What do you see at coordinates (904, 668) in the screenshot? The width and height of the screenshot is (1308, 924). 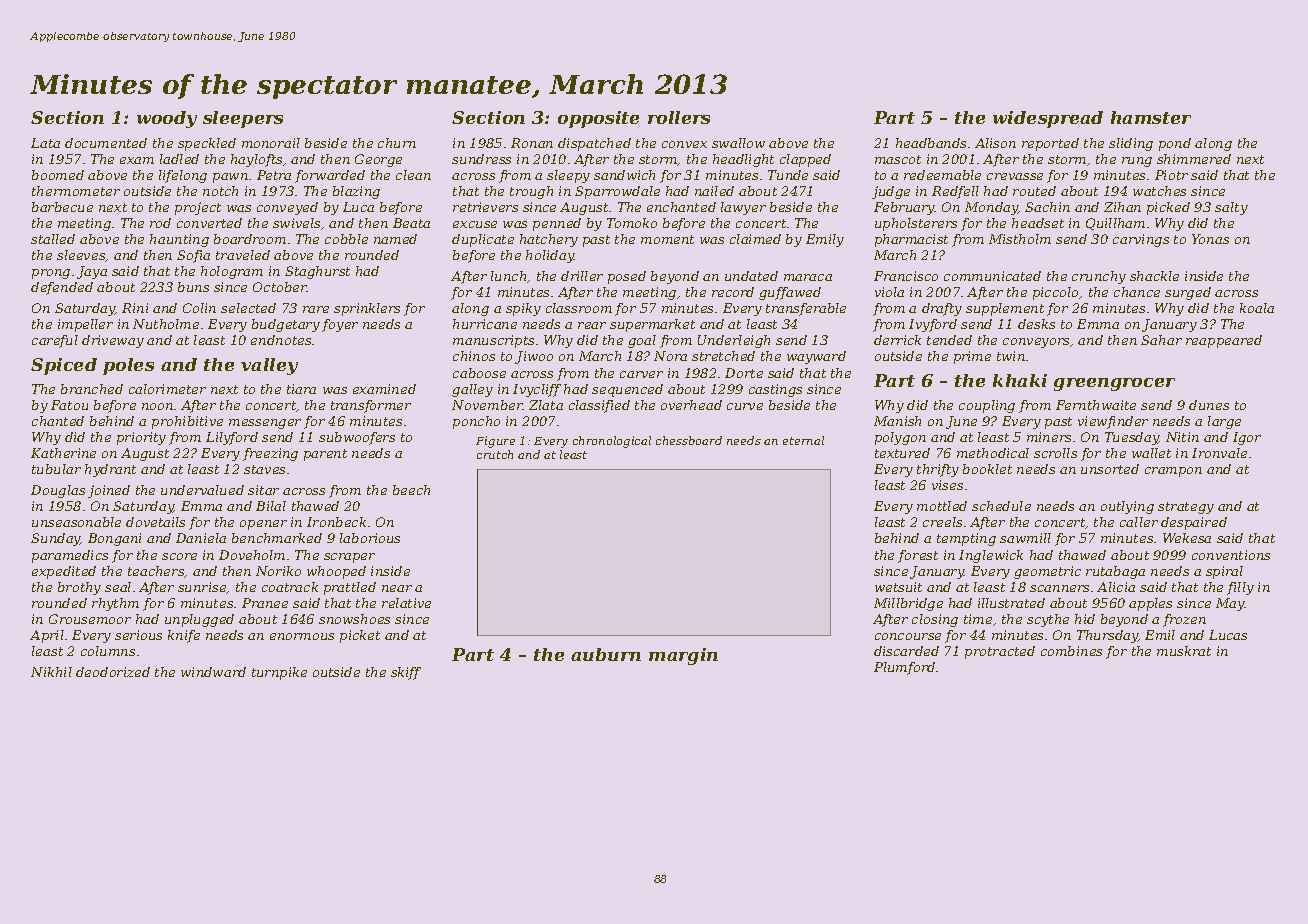 I see `Plumford` at bounding box center [904, 668].
